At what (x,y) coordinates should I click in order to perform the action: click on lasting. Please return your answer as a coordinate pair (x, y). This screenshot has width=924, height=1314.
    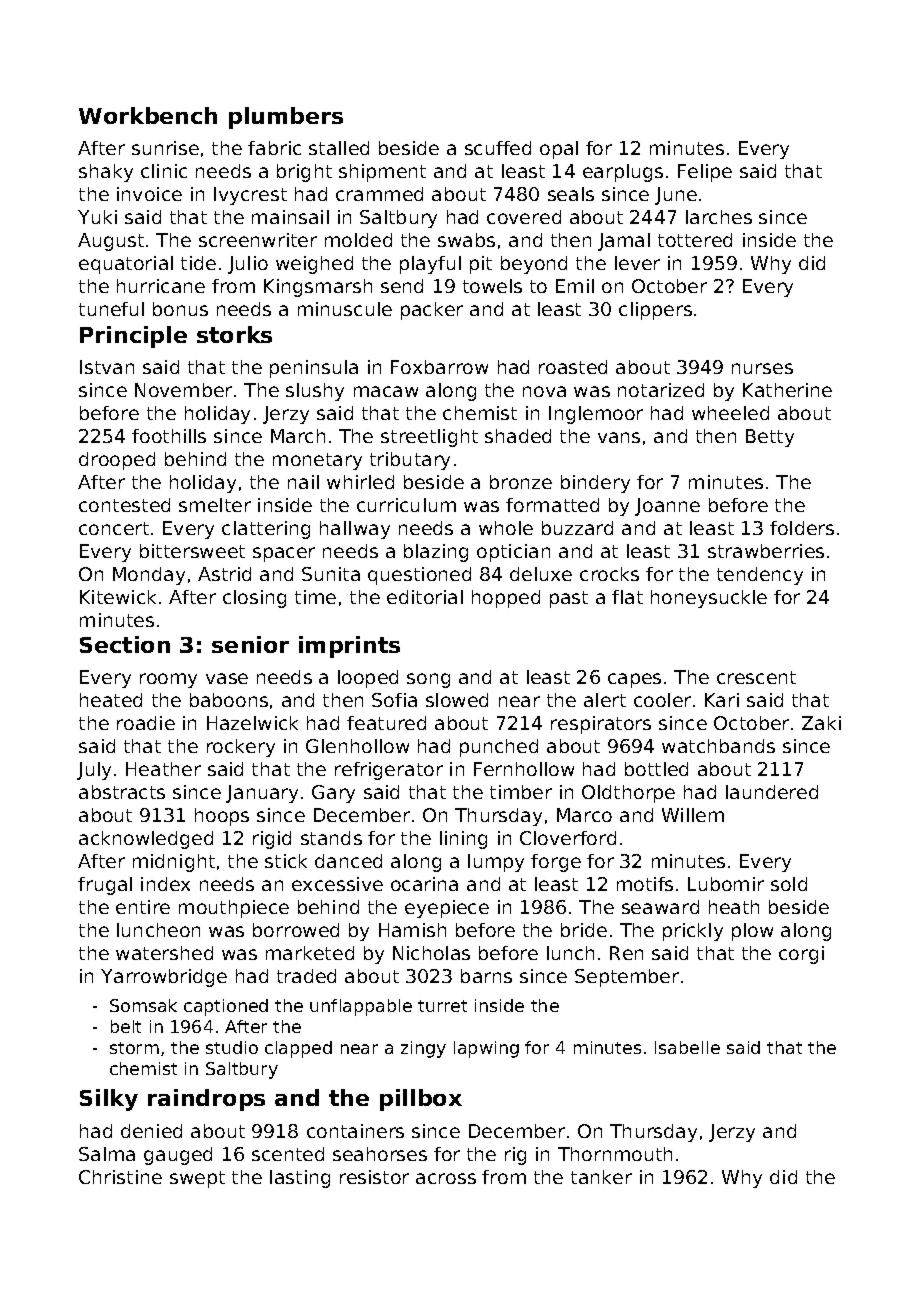
    Looking at the image, I should click on (300, 1179).
